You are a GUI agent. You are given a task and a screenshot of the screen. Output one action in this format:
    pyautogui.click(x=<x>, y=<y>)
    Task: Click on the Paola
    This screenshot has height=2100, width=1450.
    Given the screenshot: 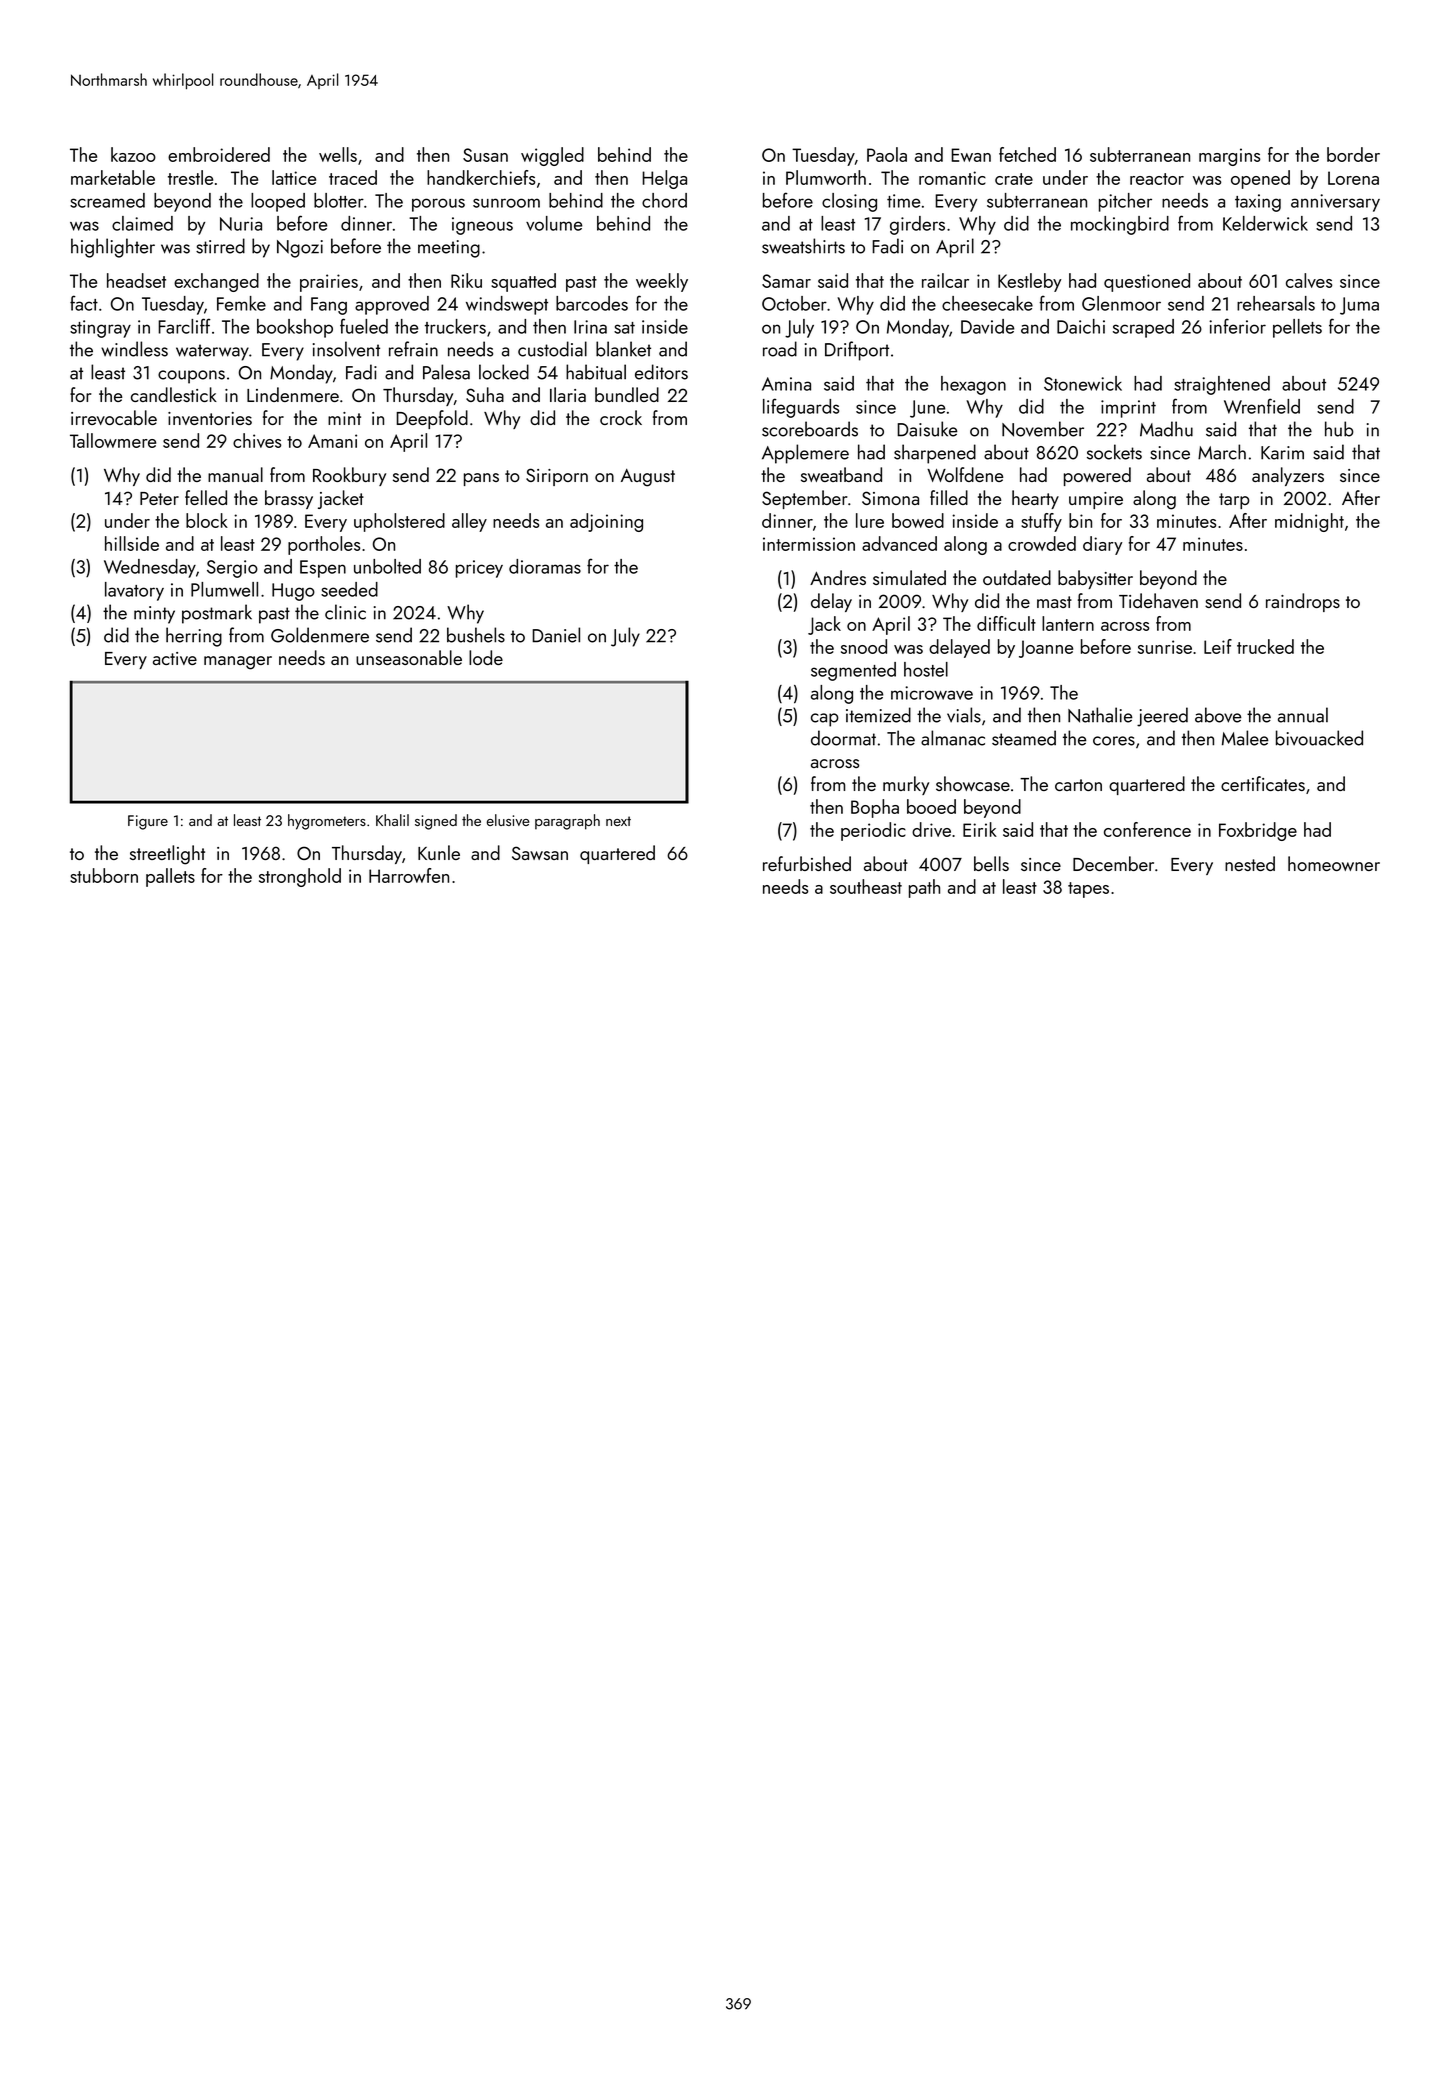 What is the action you would take?
    pyautogui.click(x=887, y=154)
